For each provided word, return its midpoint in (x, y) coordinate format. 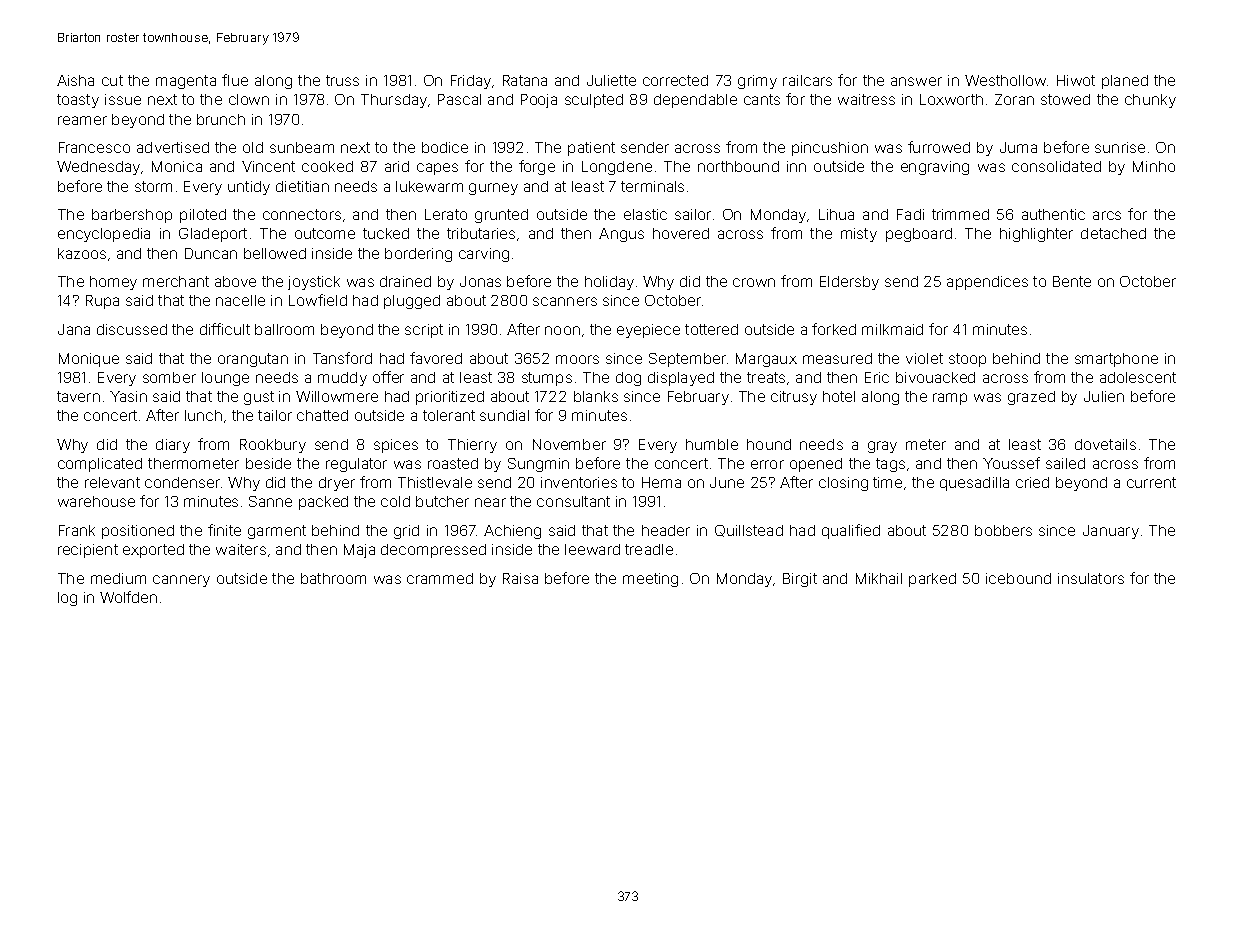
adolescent (1138, 377)
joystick (314, 283)
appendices (987, 283)
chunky (1150, 101)
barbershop (132, 216)
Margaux (766, 360)
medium (118, 578)
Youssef (1011, 463)
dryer (337, 484)
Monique (89, 360)
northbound (738, 166)
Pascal (459, 99)
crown (754, 282)
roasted (453, 463)
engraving (935, 168)
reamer (82, 120)
